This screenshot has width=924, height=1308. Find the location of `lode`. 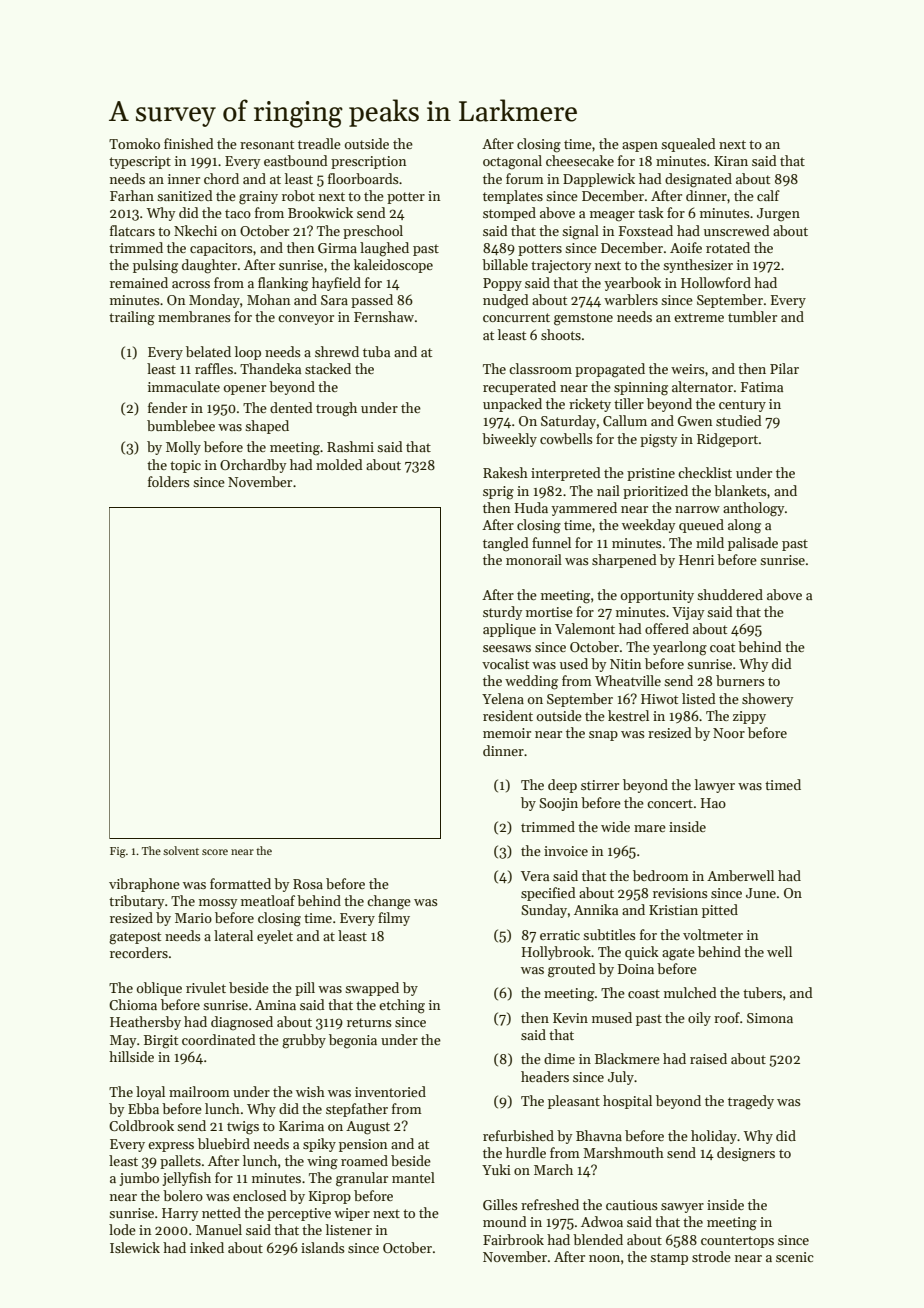

lode is located at coordinates (122, 1229).
